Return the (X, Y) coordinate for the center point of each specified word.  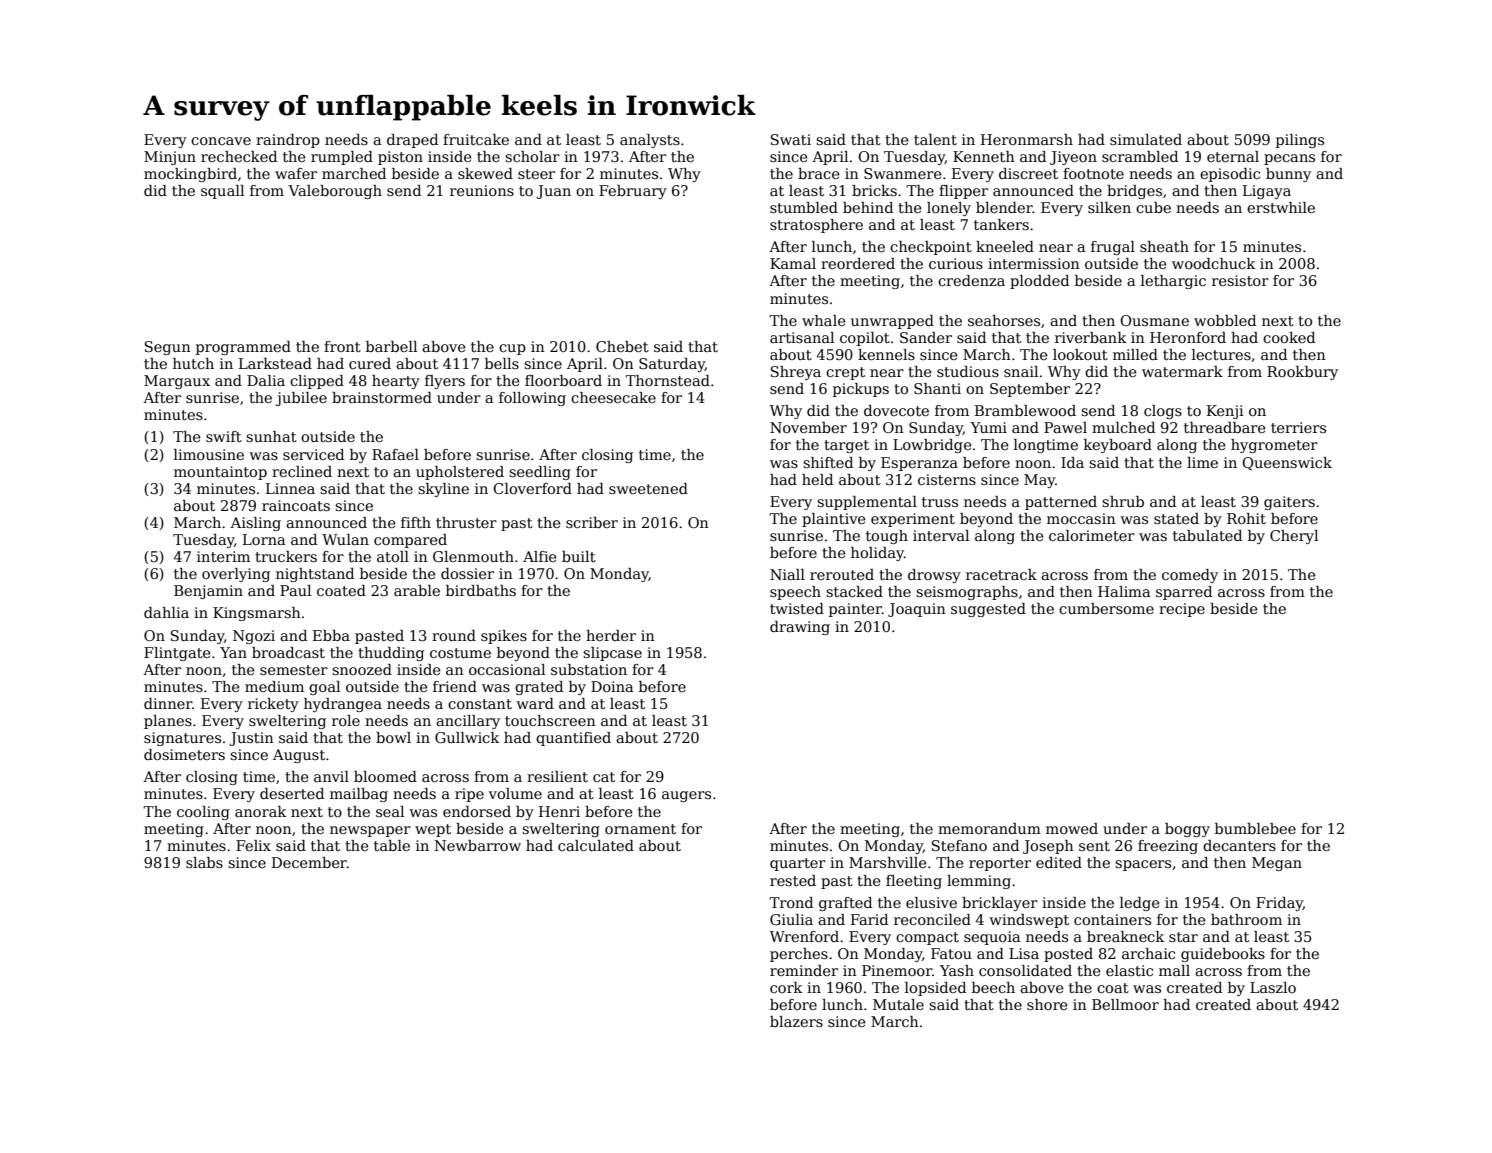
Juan (553, 192)
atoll (393, 556)
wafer (296, 173)
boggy (1187, 830)
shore (1047, 1004)
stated (1176, 518)
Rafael (395, 454)
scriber (592, 522)
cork (786, 987)
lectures (1221, 354)
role (346, 720)
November (808, 427)
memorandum (989, 828)
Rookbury (1302, 373)
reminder (804, 970)
